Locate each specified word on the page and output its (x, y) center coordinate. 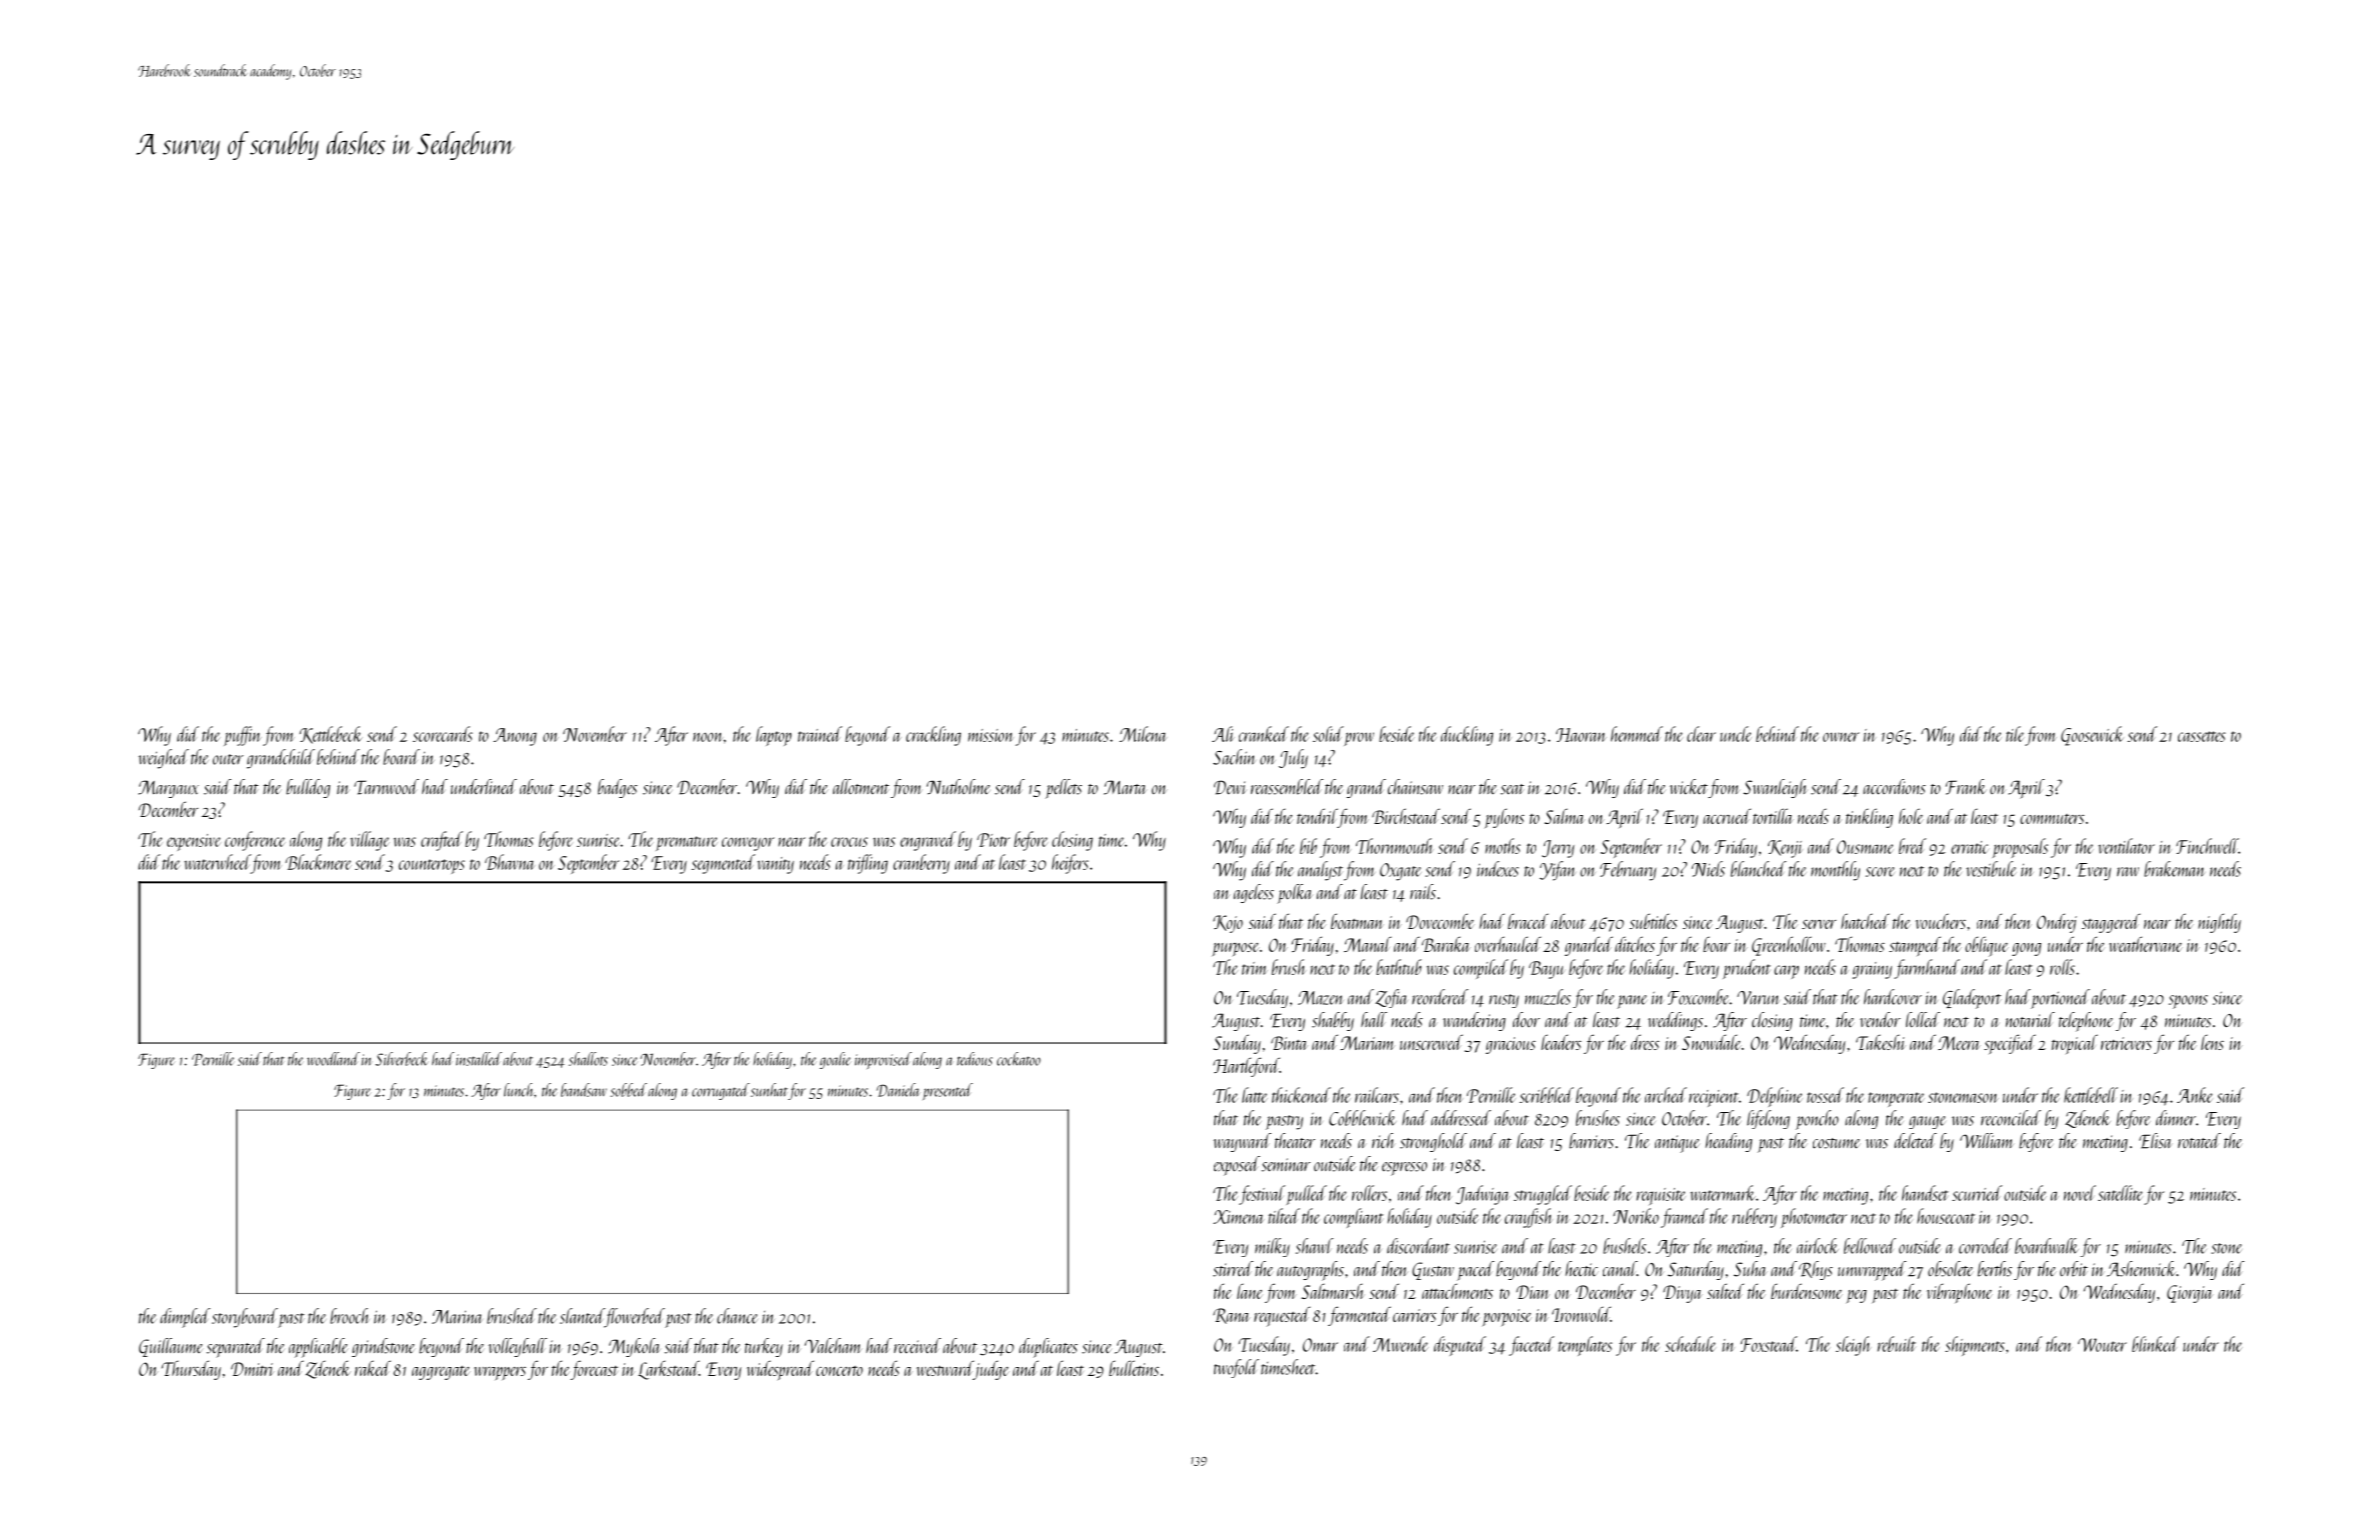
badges (617, 788)
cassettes (2202, 736)
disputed (1460, 1346)
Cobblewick (1362, 1118)
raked (373, 1368)
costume (1836, 1143)
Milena (1143, 734)
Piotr (993, 840)
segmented (723, 864)
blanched (1758, 869)
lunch (519, 1090)
